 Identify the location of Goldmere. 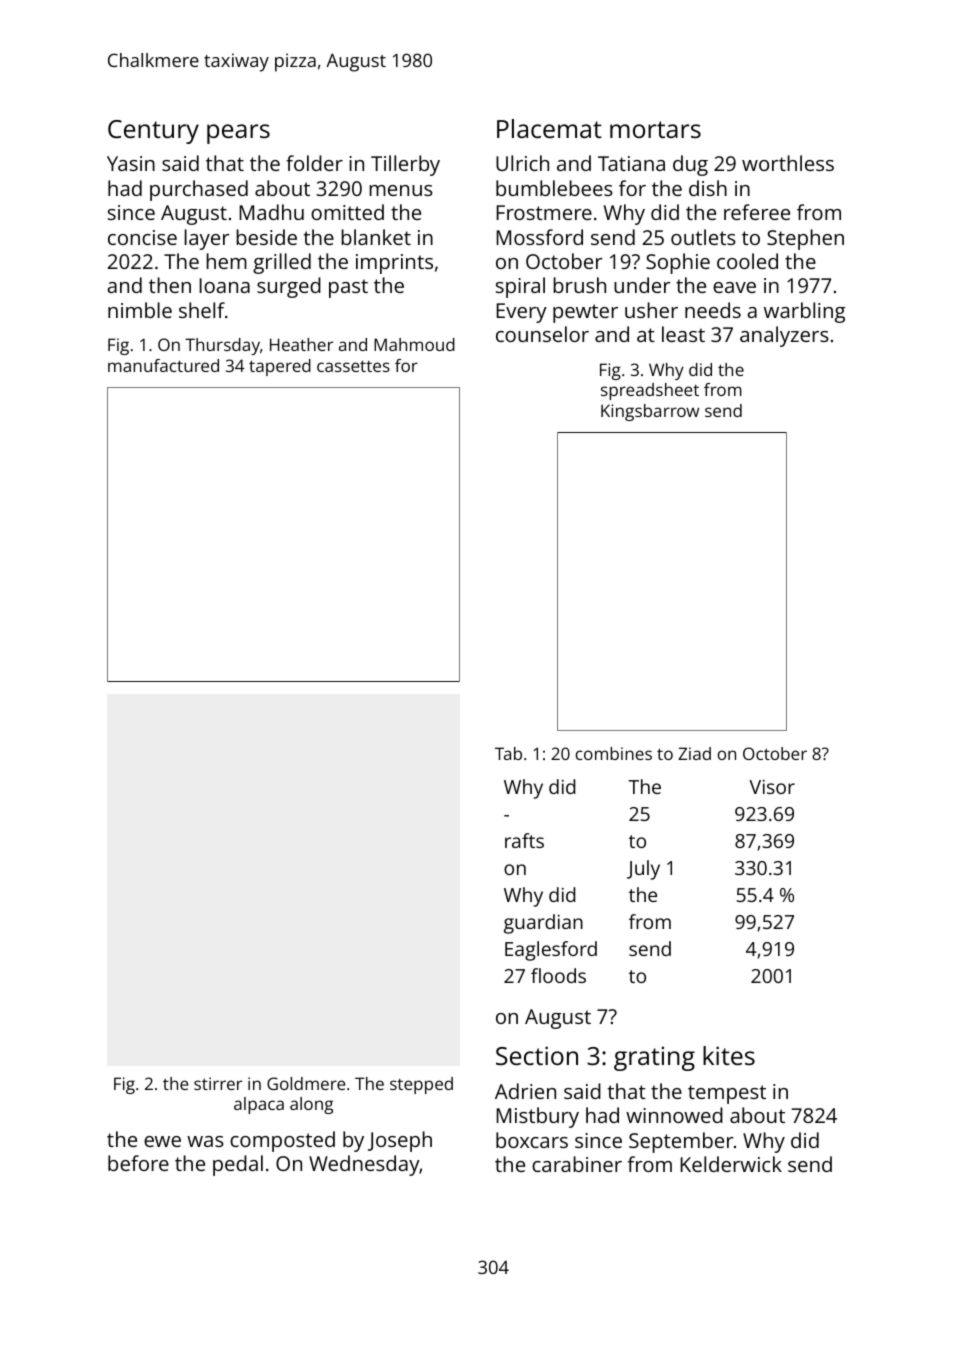
(306, 1083).
